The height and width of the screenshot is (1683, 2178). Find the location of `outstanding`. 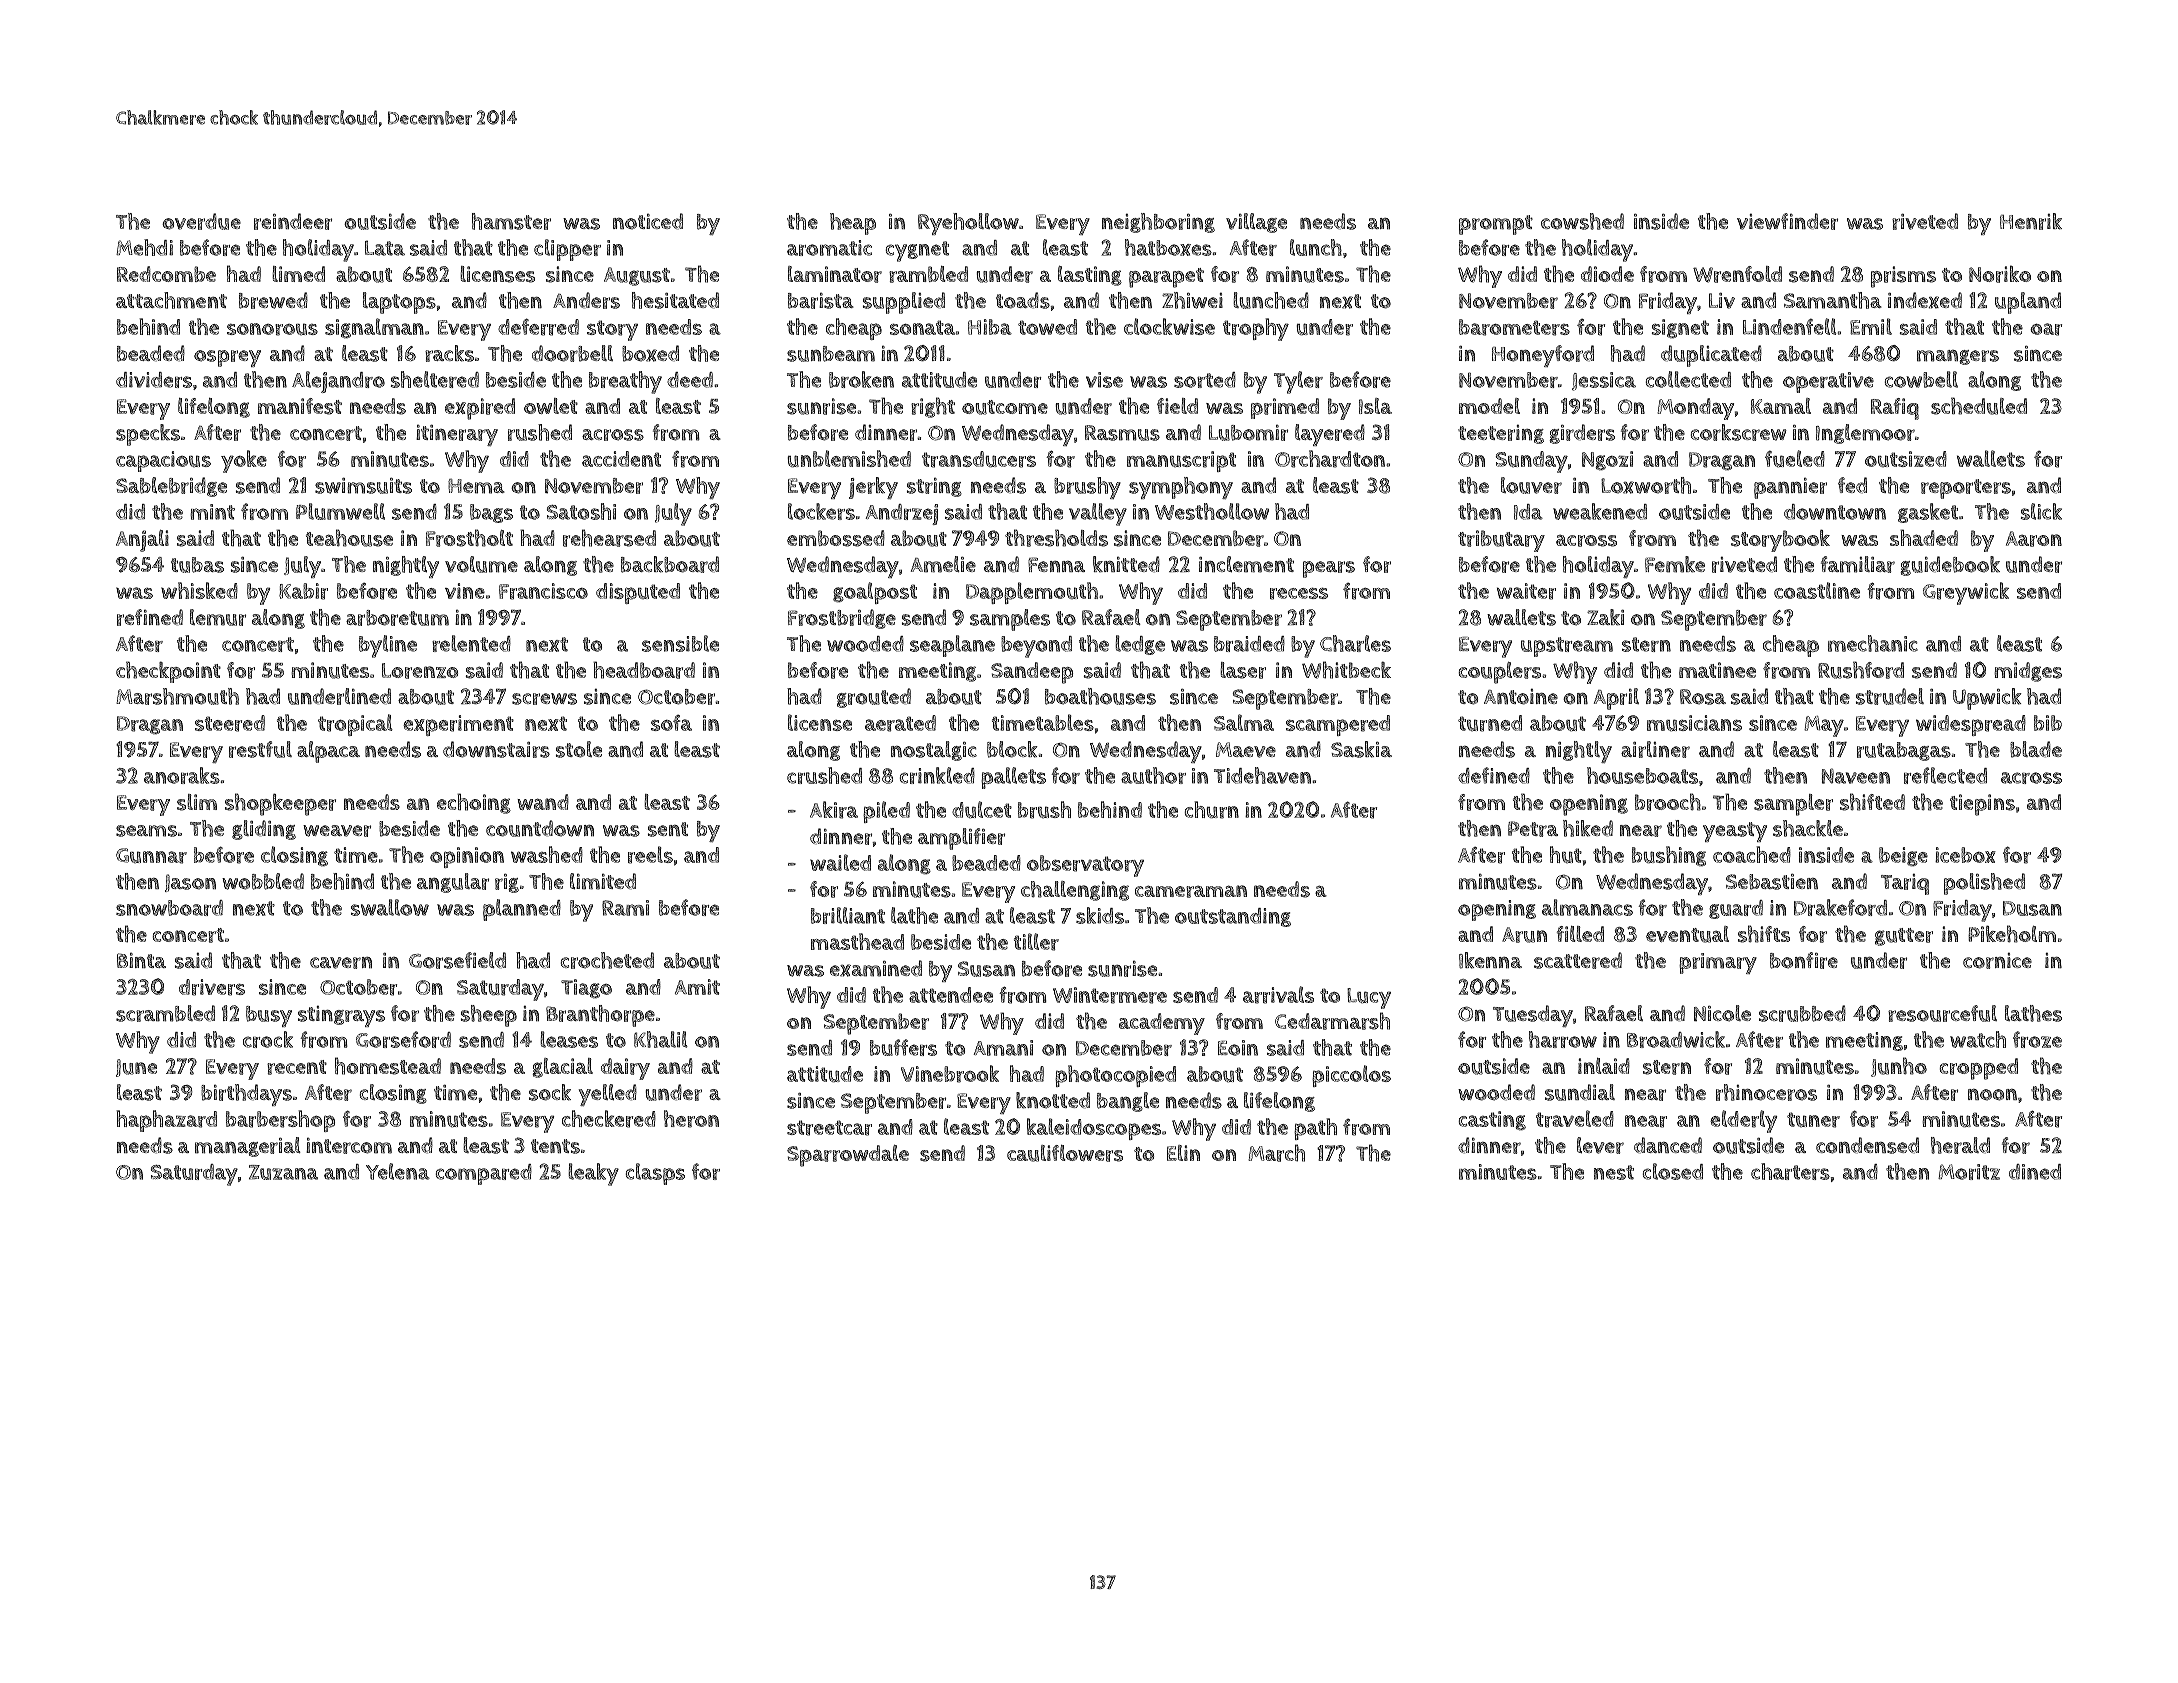

outstanding is located at coordinates (1233, 917).
